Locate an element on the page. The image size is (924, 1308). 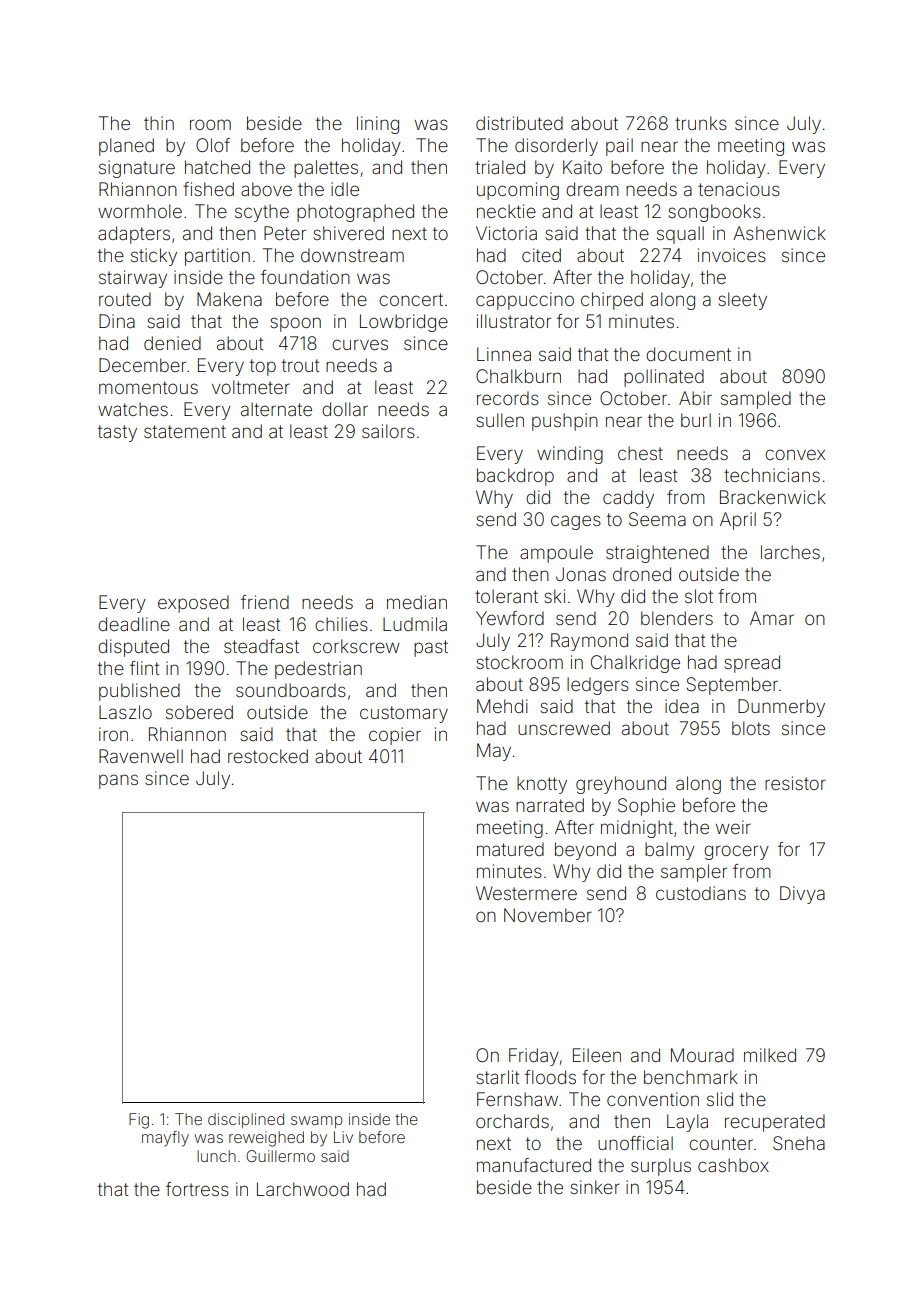
signature is located at coordinates (137, 169).
